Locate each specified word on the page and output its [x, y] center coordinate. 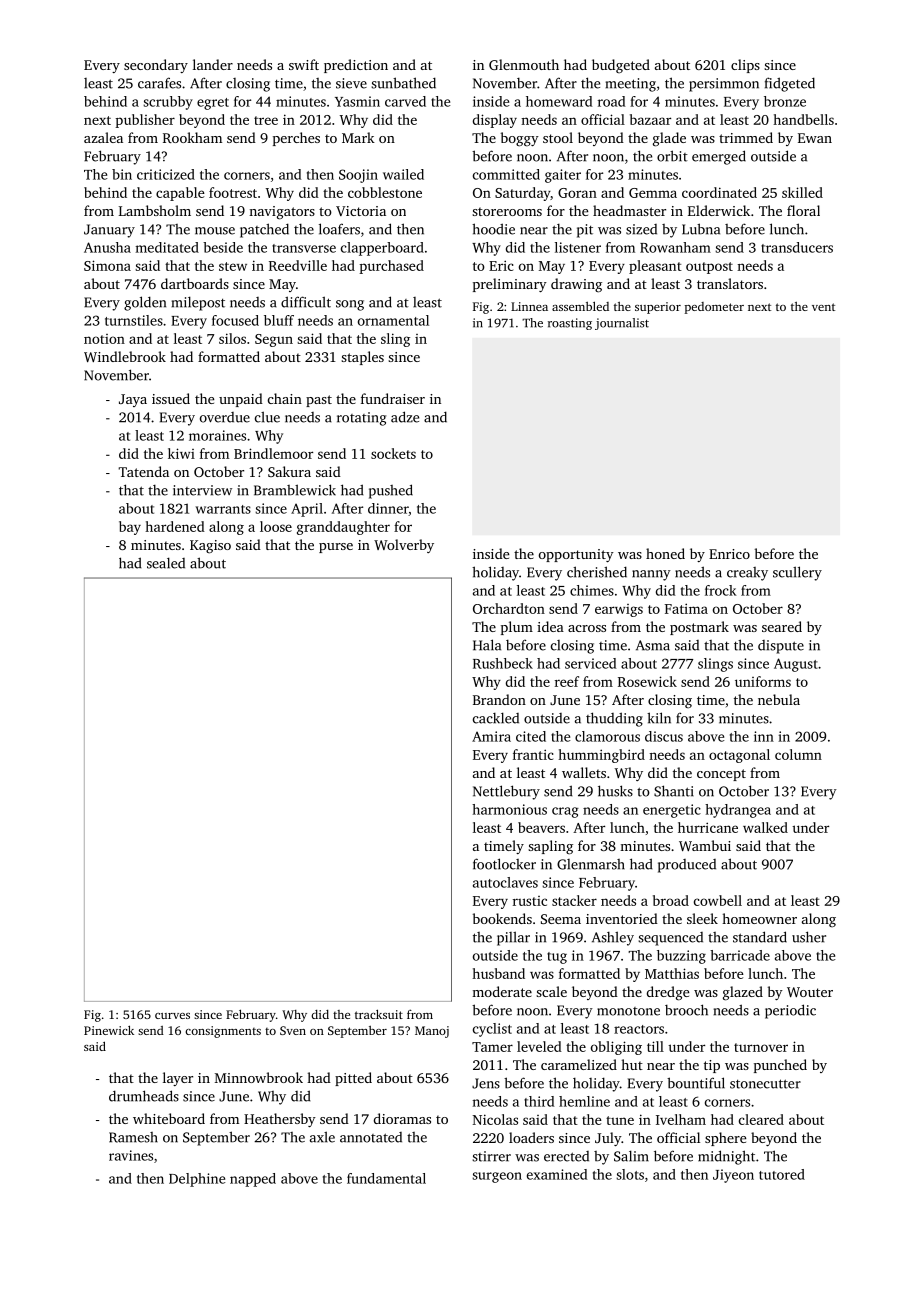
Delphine [197, 1180]
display [495, 121]
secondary [156, 66]
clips [745, 66]
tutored [782, 1174]
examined [557, 1174]
